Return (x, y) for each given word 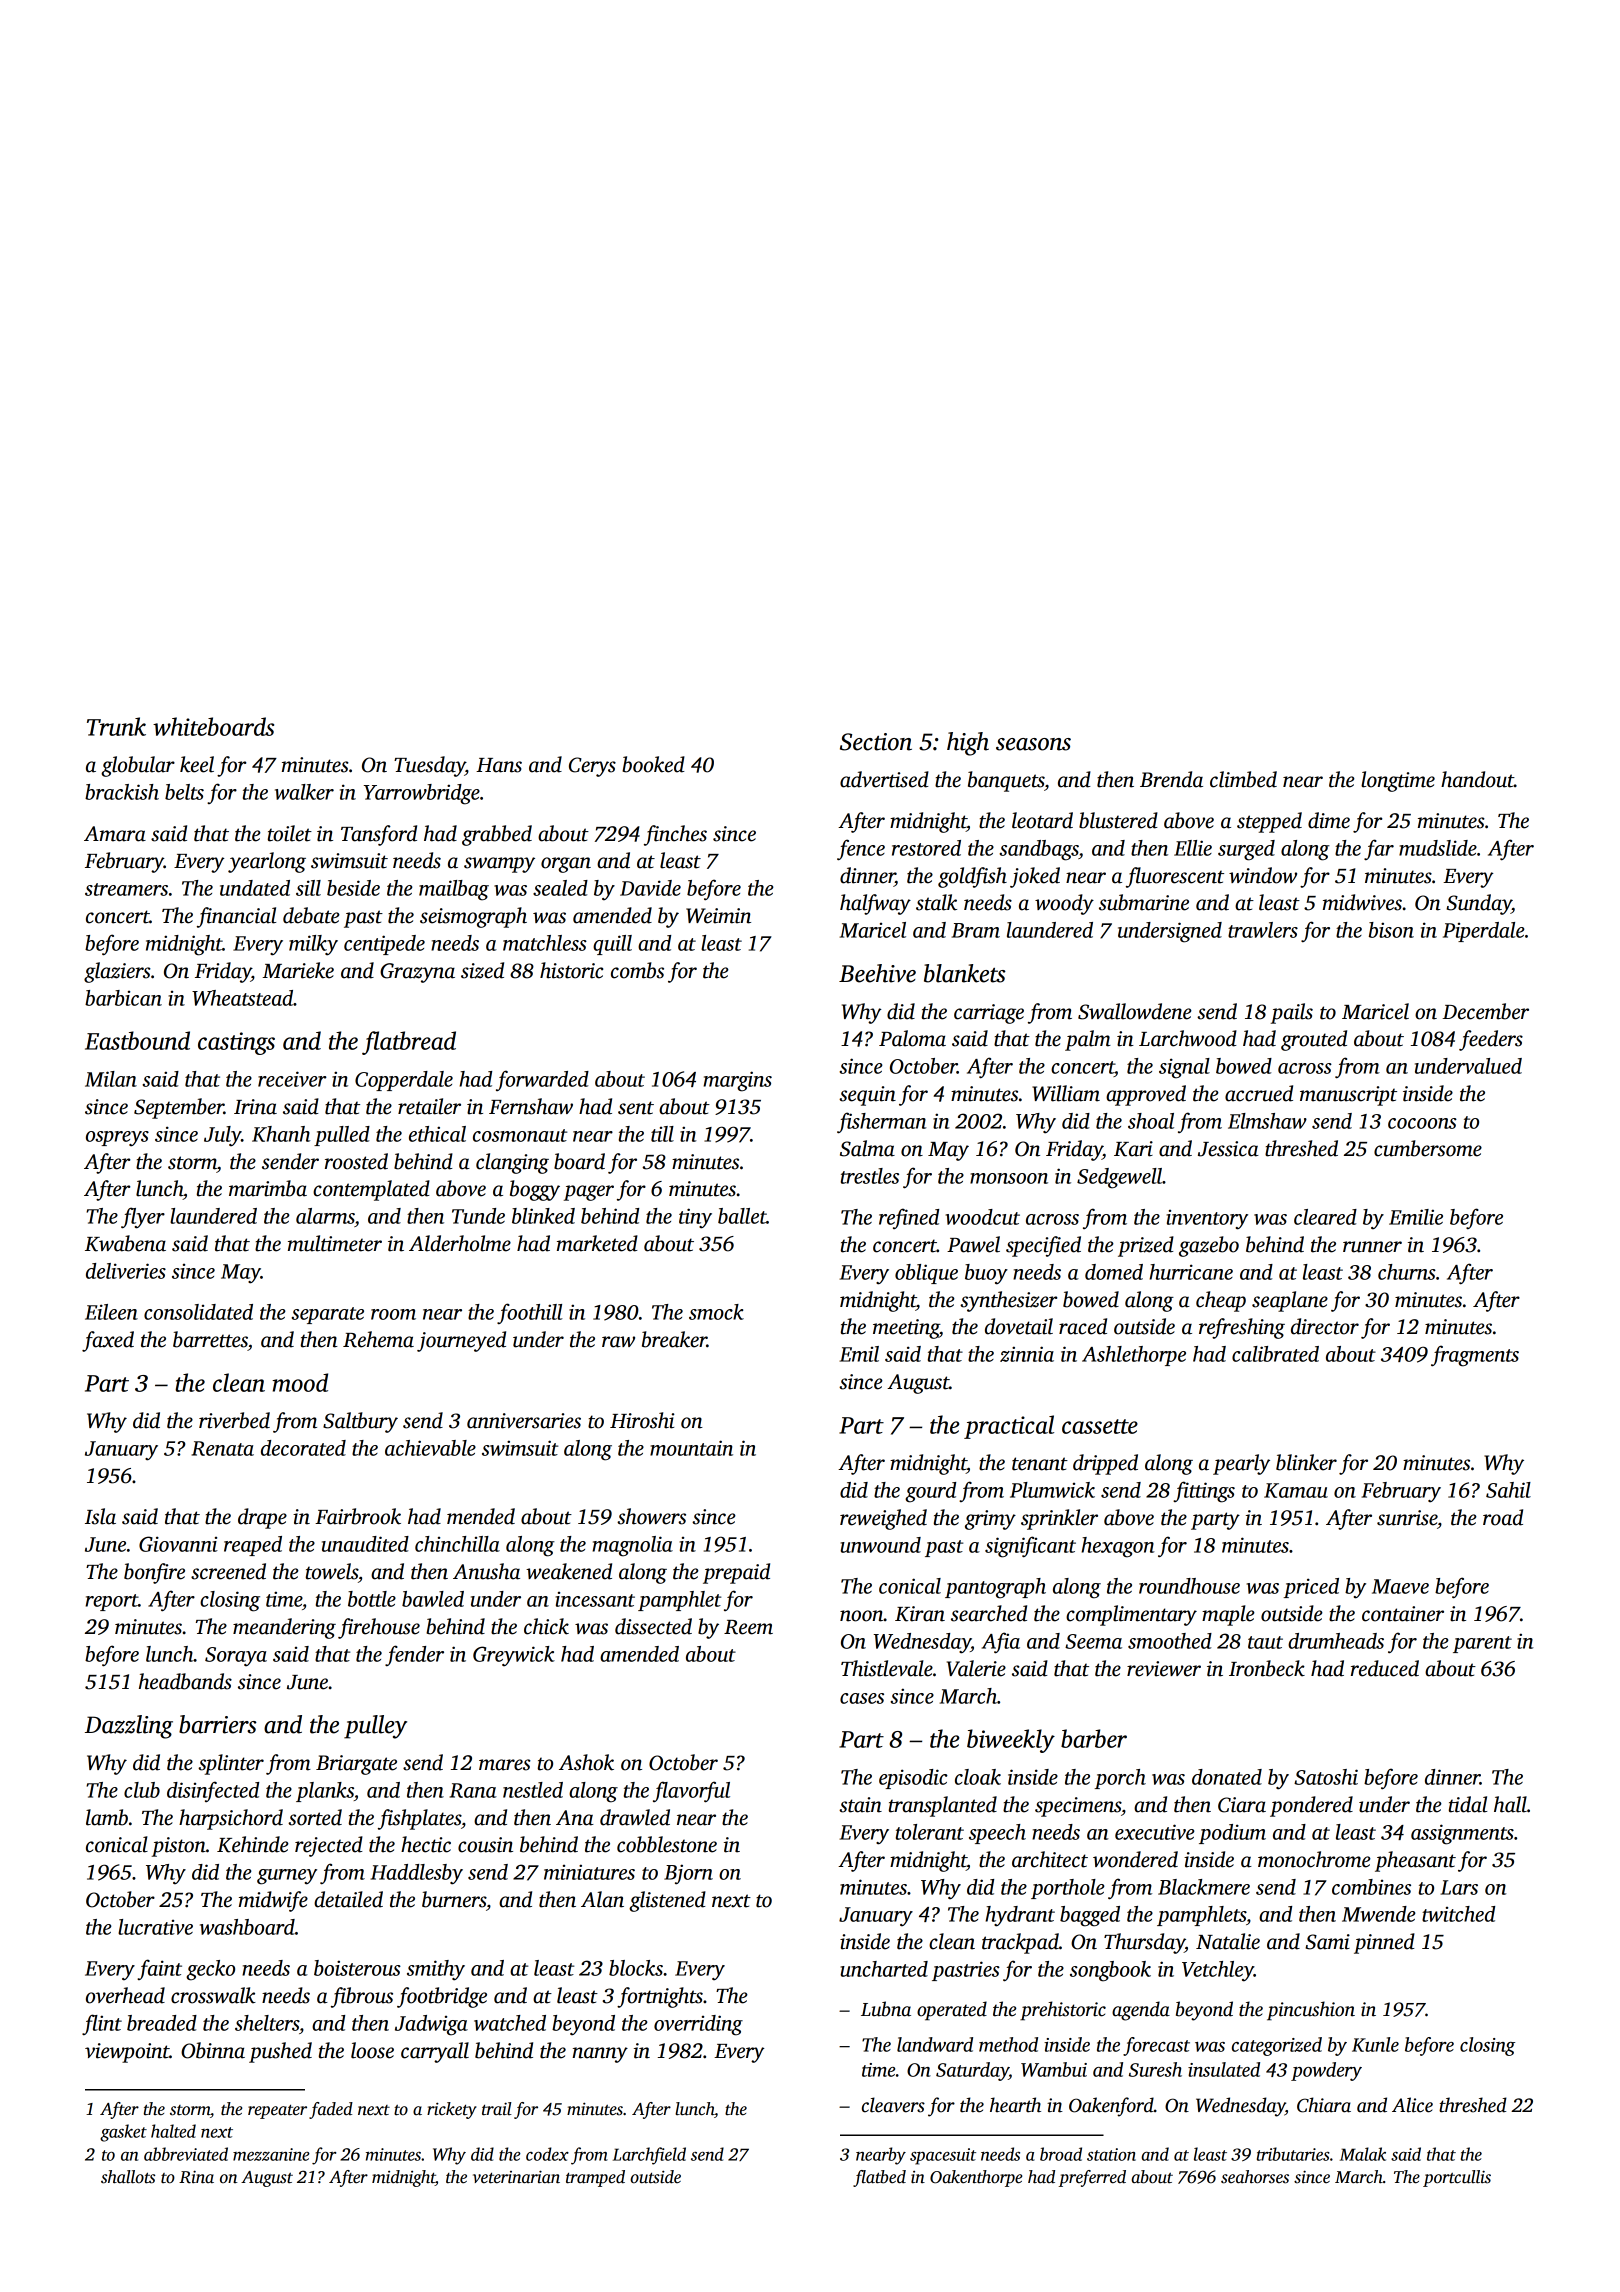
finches (675, 835)
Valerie (976, 1668)
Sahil (1508, 1490)
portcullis (1457, 2178)
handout (1477, 779)
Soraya (236, 1656)
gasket (123, 2133)
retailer (429, 1106)
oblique (926, 1274)
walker (304, 792)
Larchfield (649, 2156)
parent (1482, 1644)
